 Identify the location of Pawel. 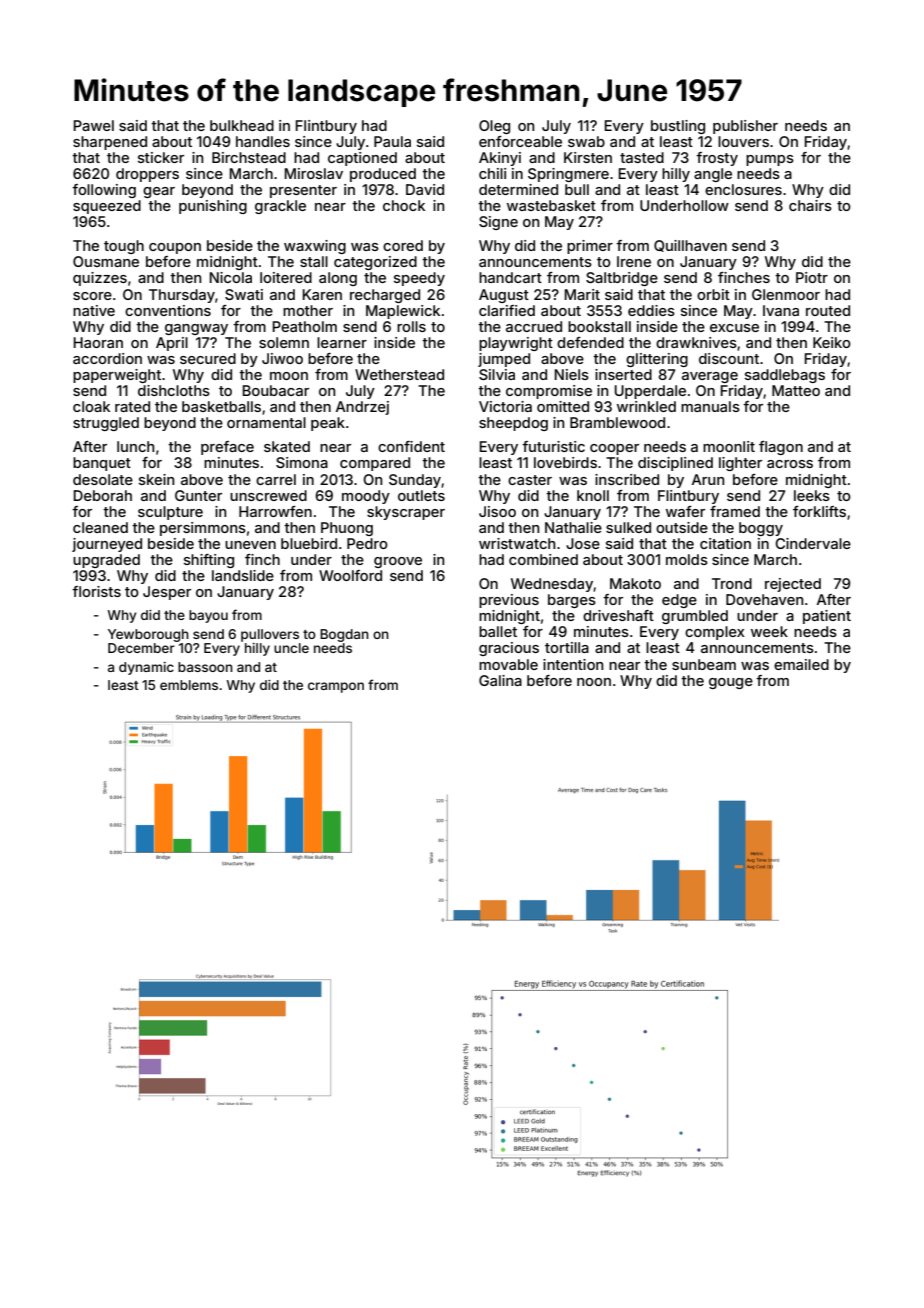
(94, 125).
